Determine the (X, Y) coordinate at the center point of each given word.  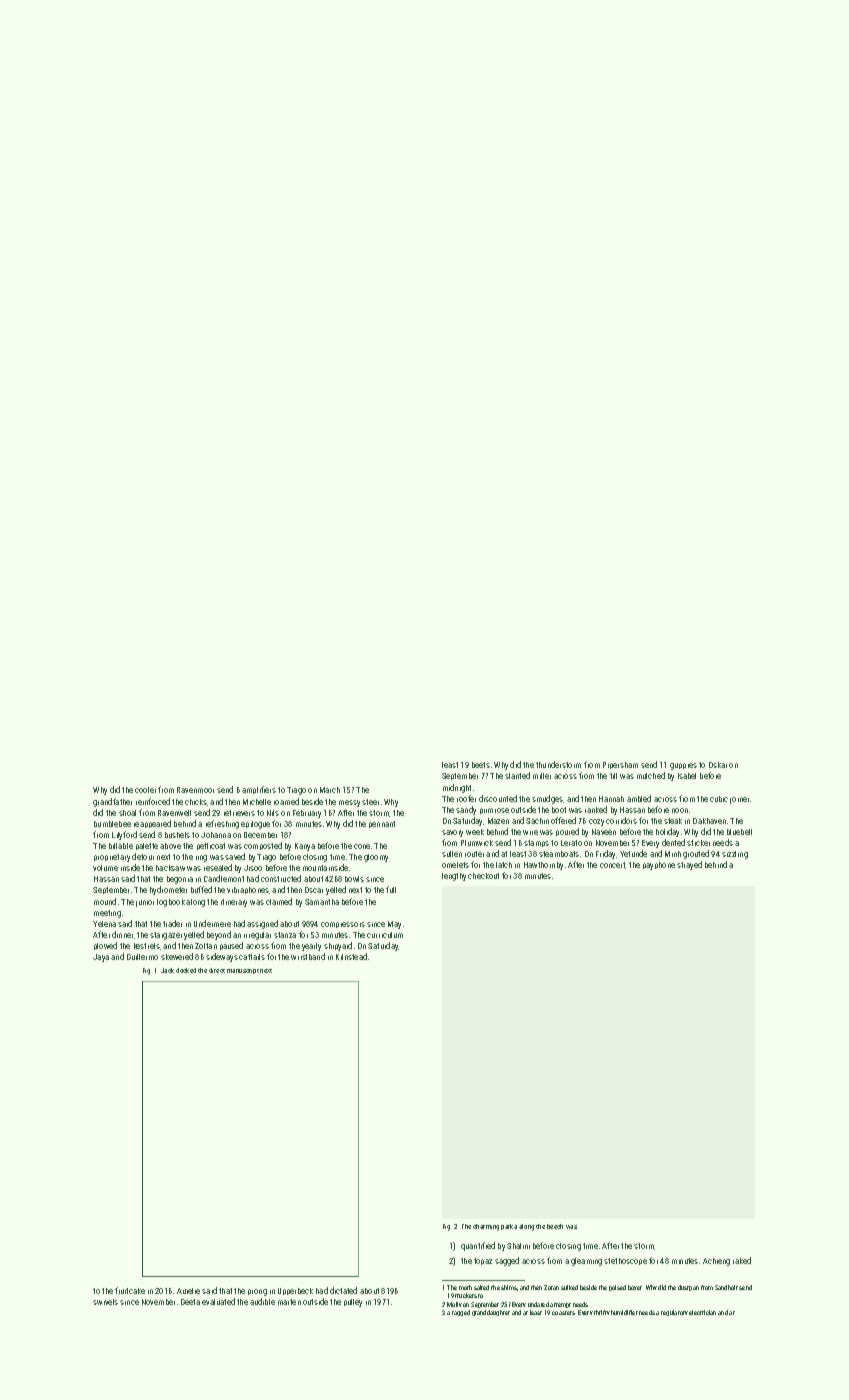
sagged (507, 1261)
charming (486, 1227)
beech (555, 1226)
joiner (739, 800)
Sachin (537, 821)
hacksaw (170, 868)
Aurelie (188, 1291)
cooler (145, 790)
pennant (382, 824)
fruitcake (130, 1290)
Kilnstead (351, 956)
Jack (167, 970)
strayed (689, 865)
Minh (673, 854)
